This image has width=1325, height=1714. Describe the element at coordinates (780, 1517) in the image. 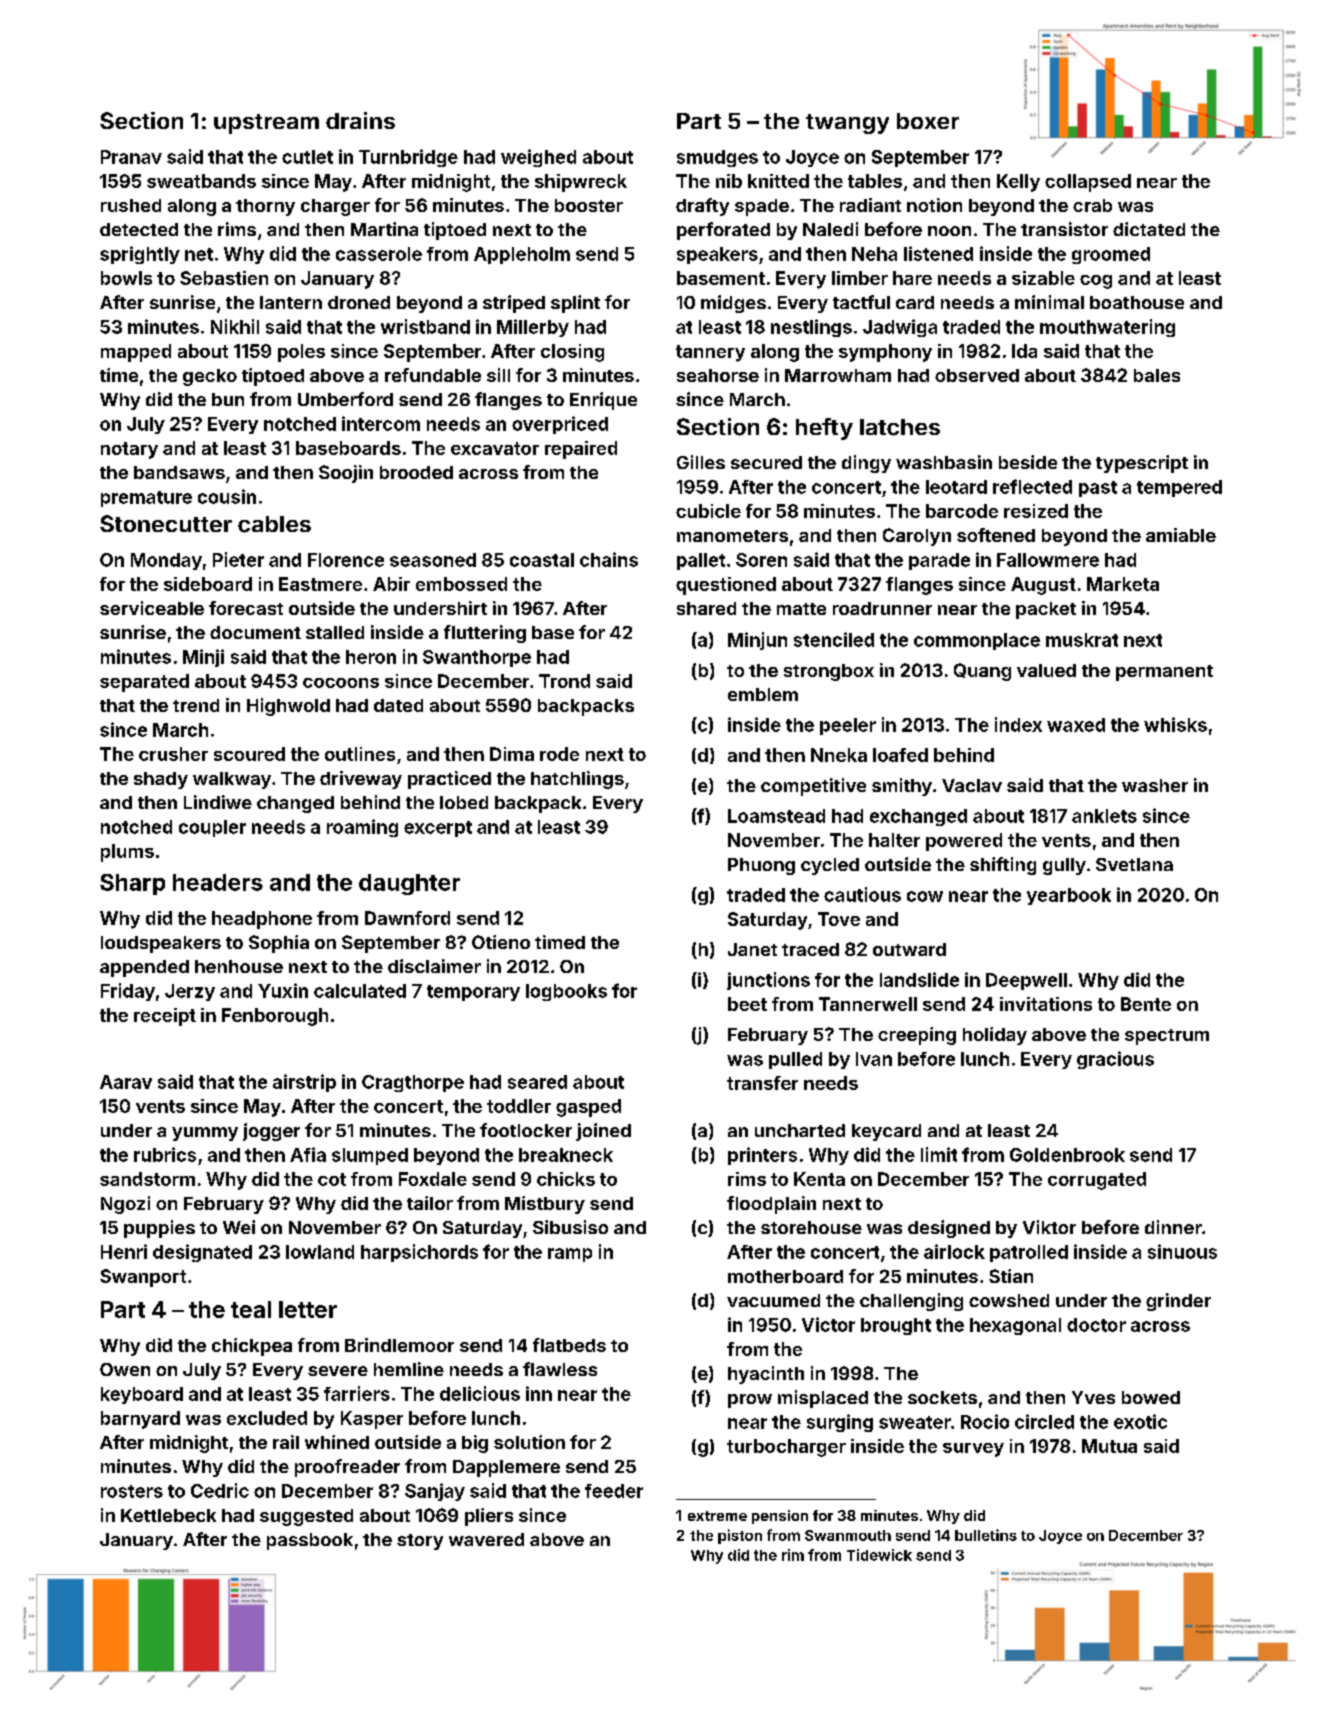

I see `pension` at that location.
